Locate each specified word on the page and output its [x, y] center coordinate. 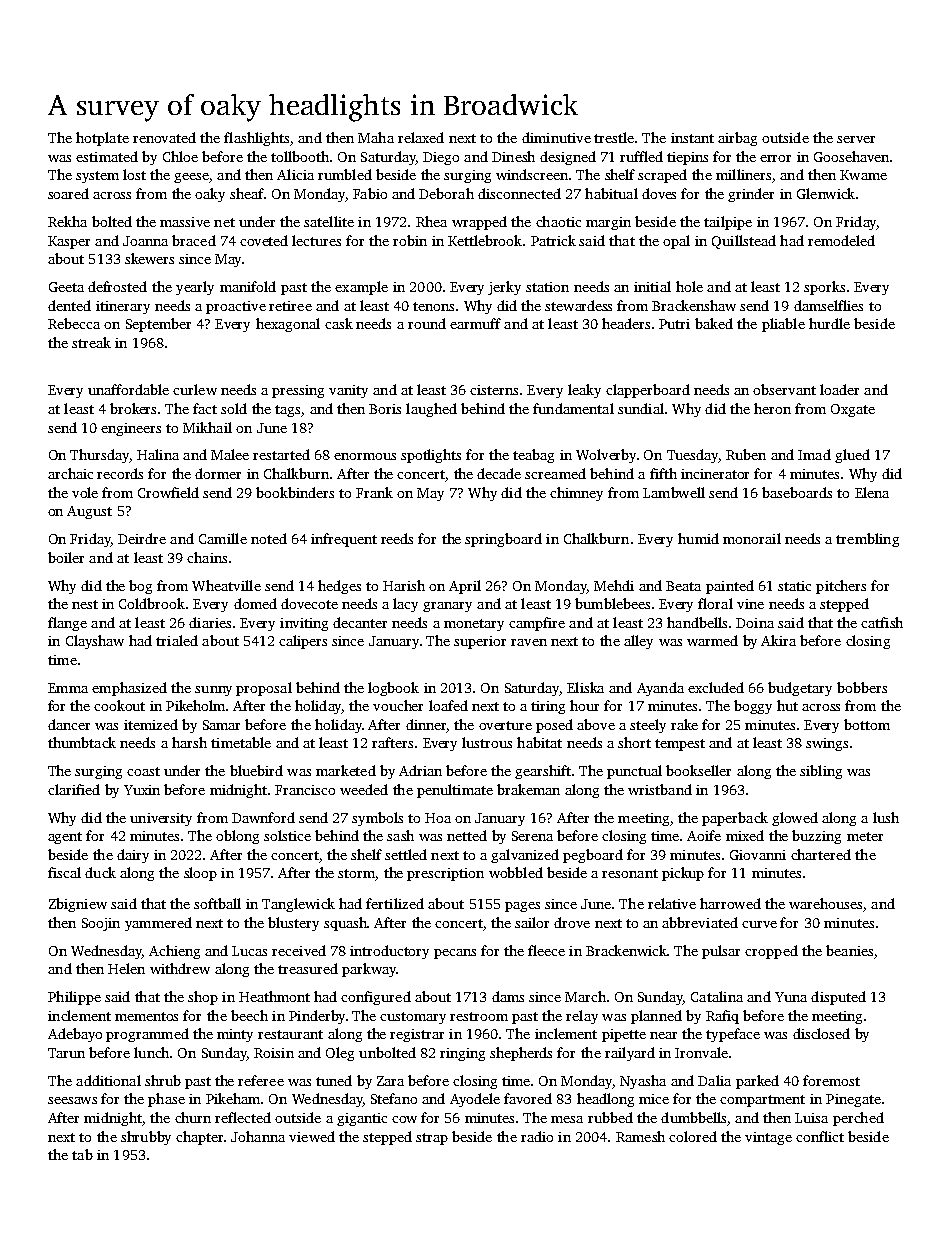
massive [185, 222]
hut [787, 705]
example [361, 288]
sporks [824, 288]
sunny [213, 691]
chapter [199, 1138]
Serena [532, 836]
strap [432, 1139]
